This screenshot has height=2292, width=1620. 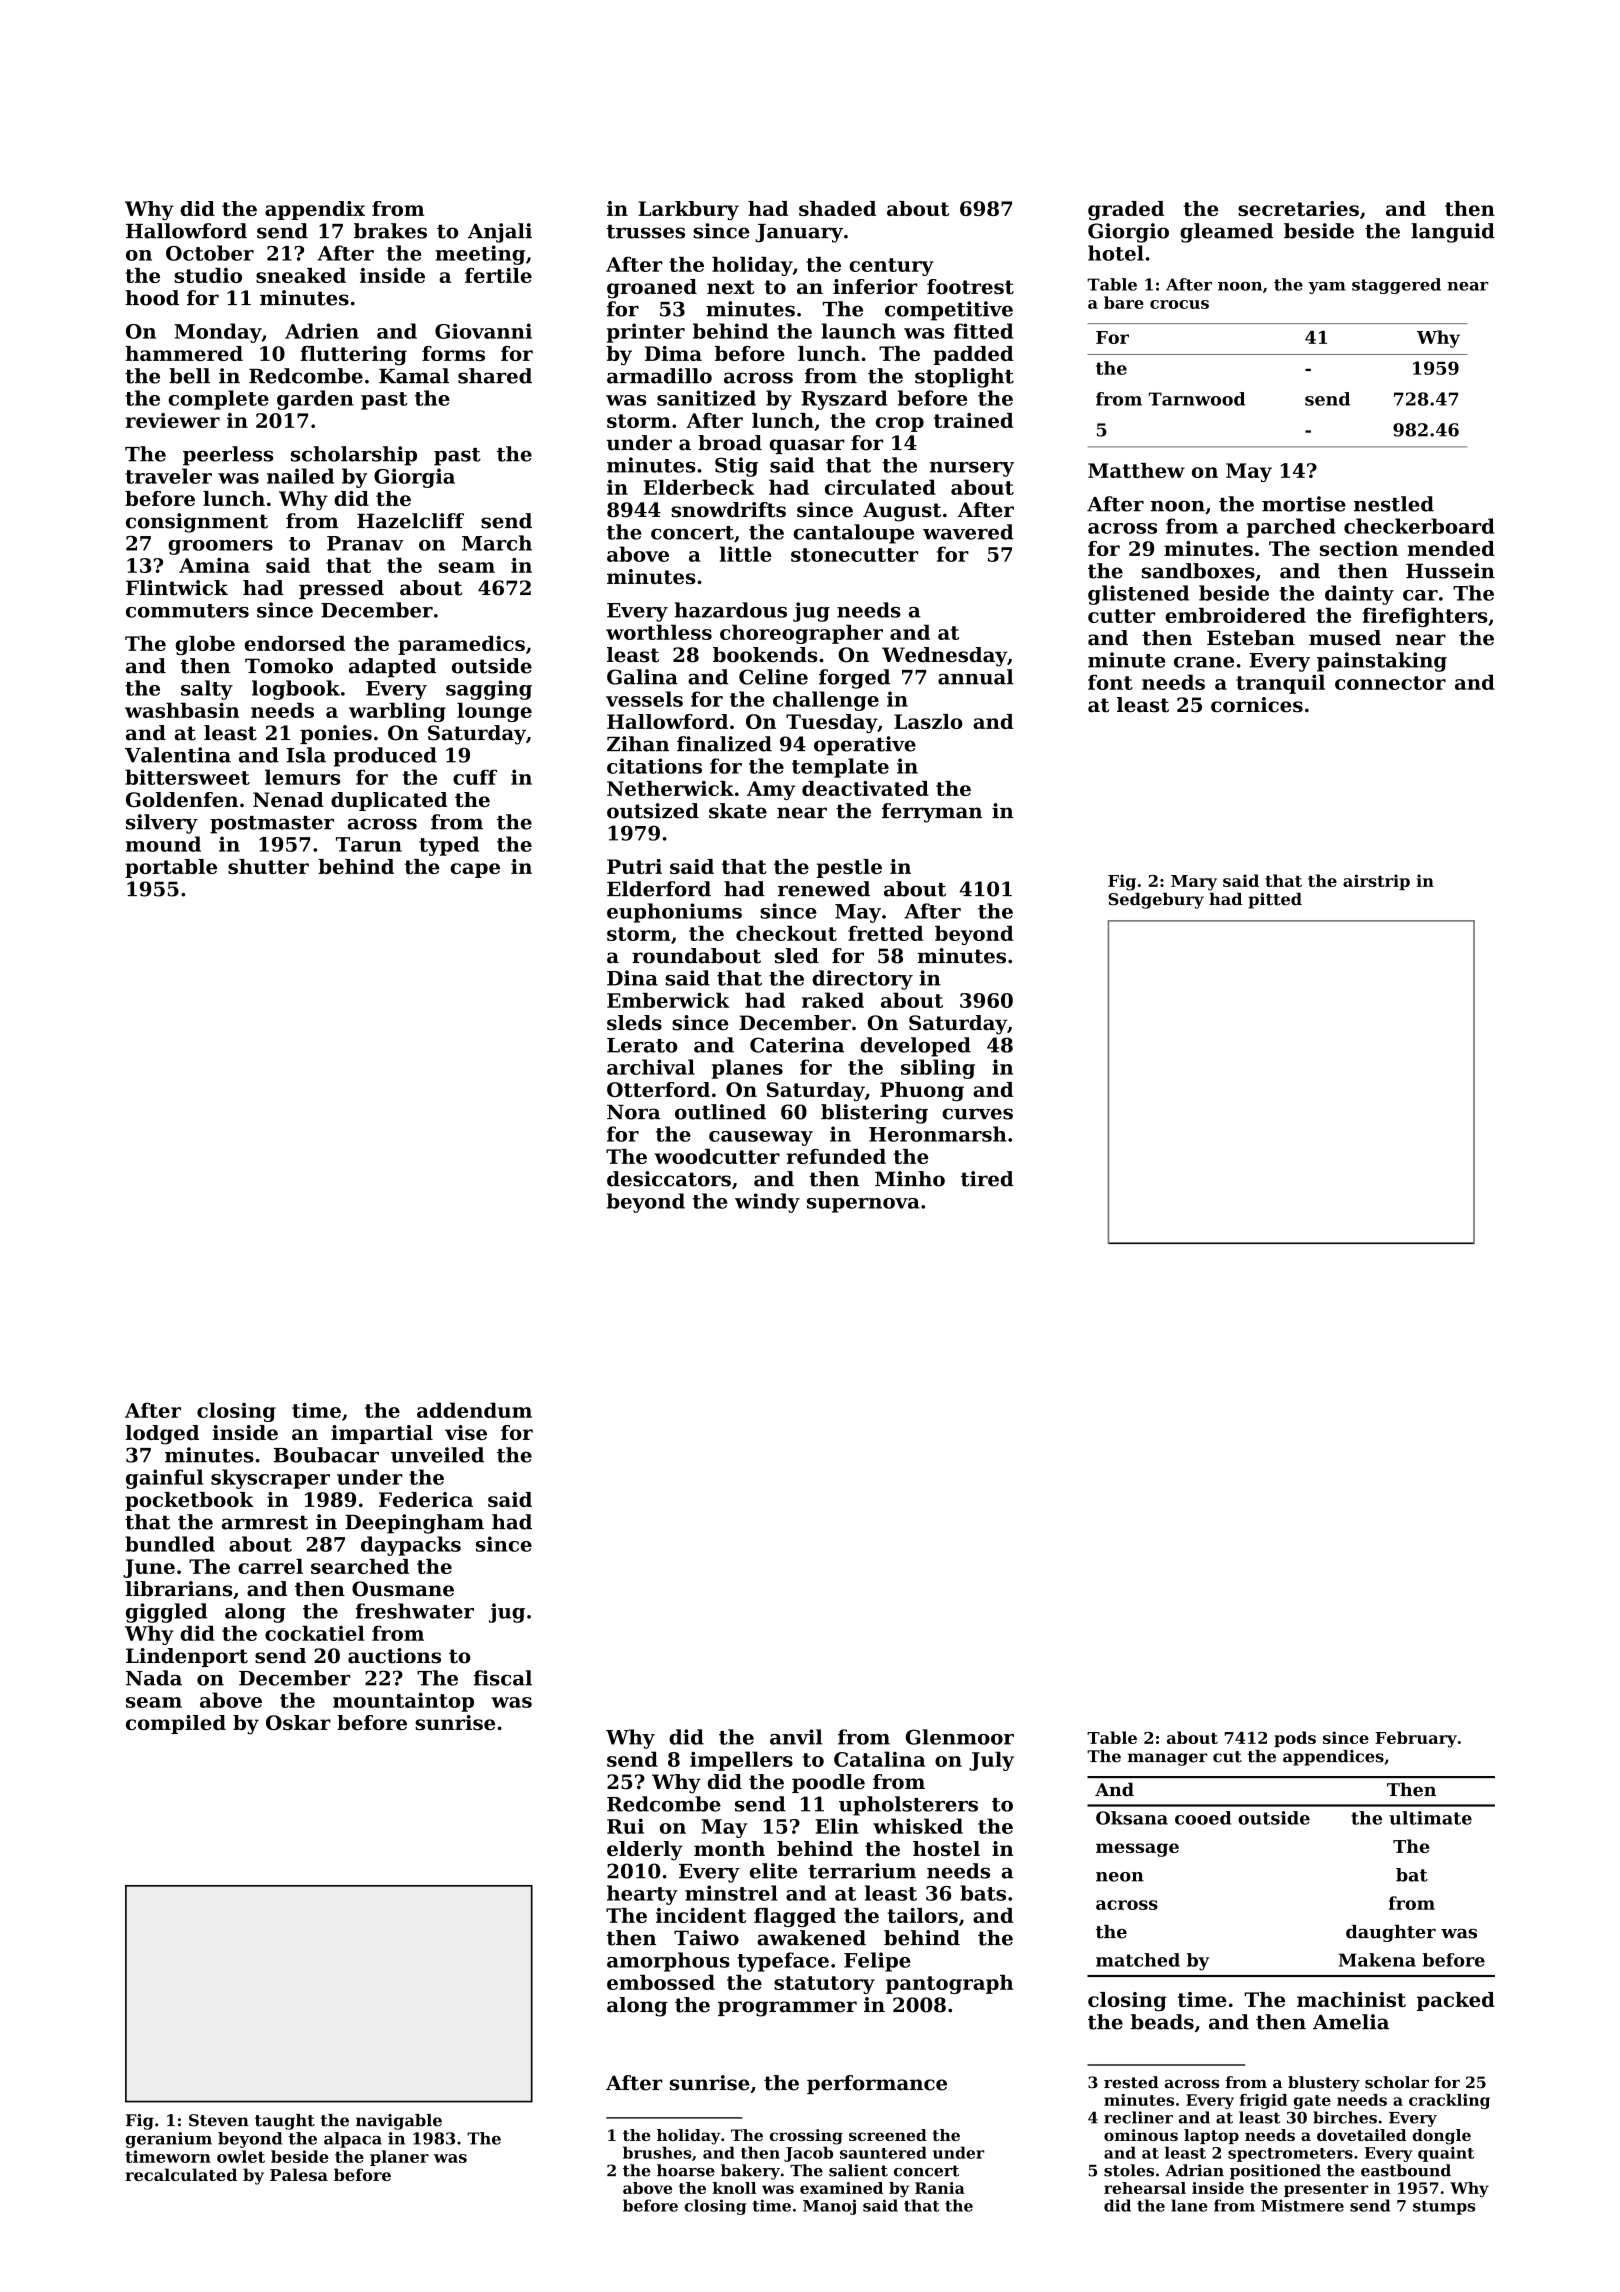 What do you see at coordinates (659, 889) in the screenshot?
I see `Elderford` at bounding box center [659, 889].
